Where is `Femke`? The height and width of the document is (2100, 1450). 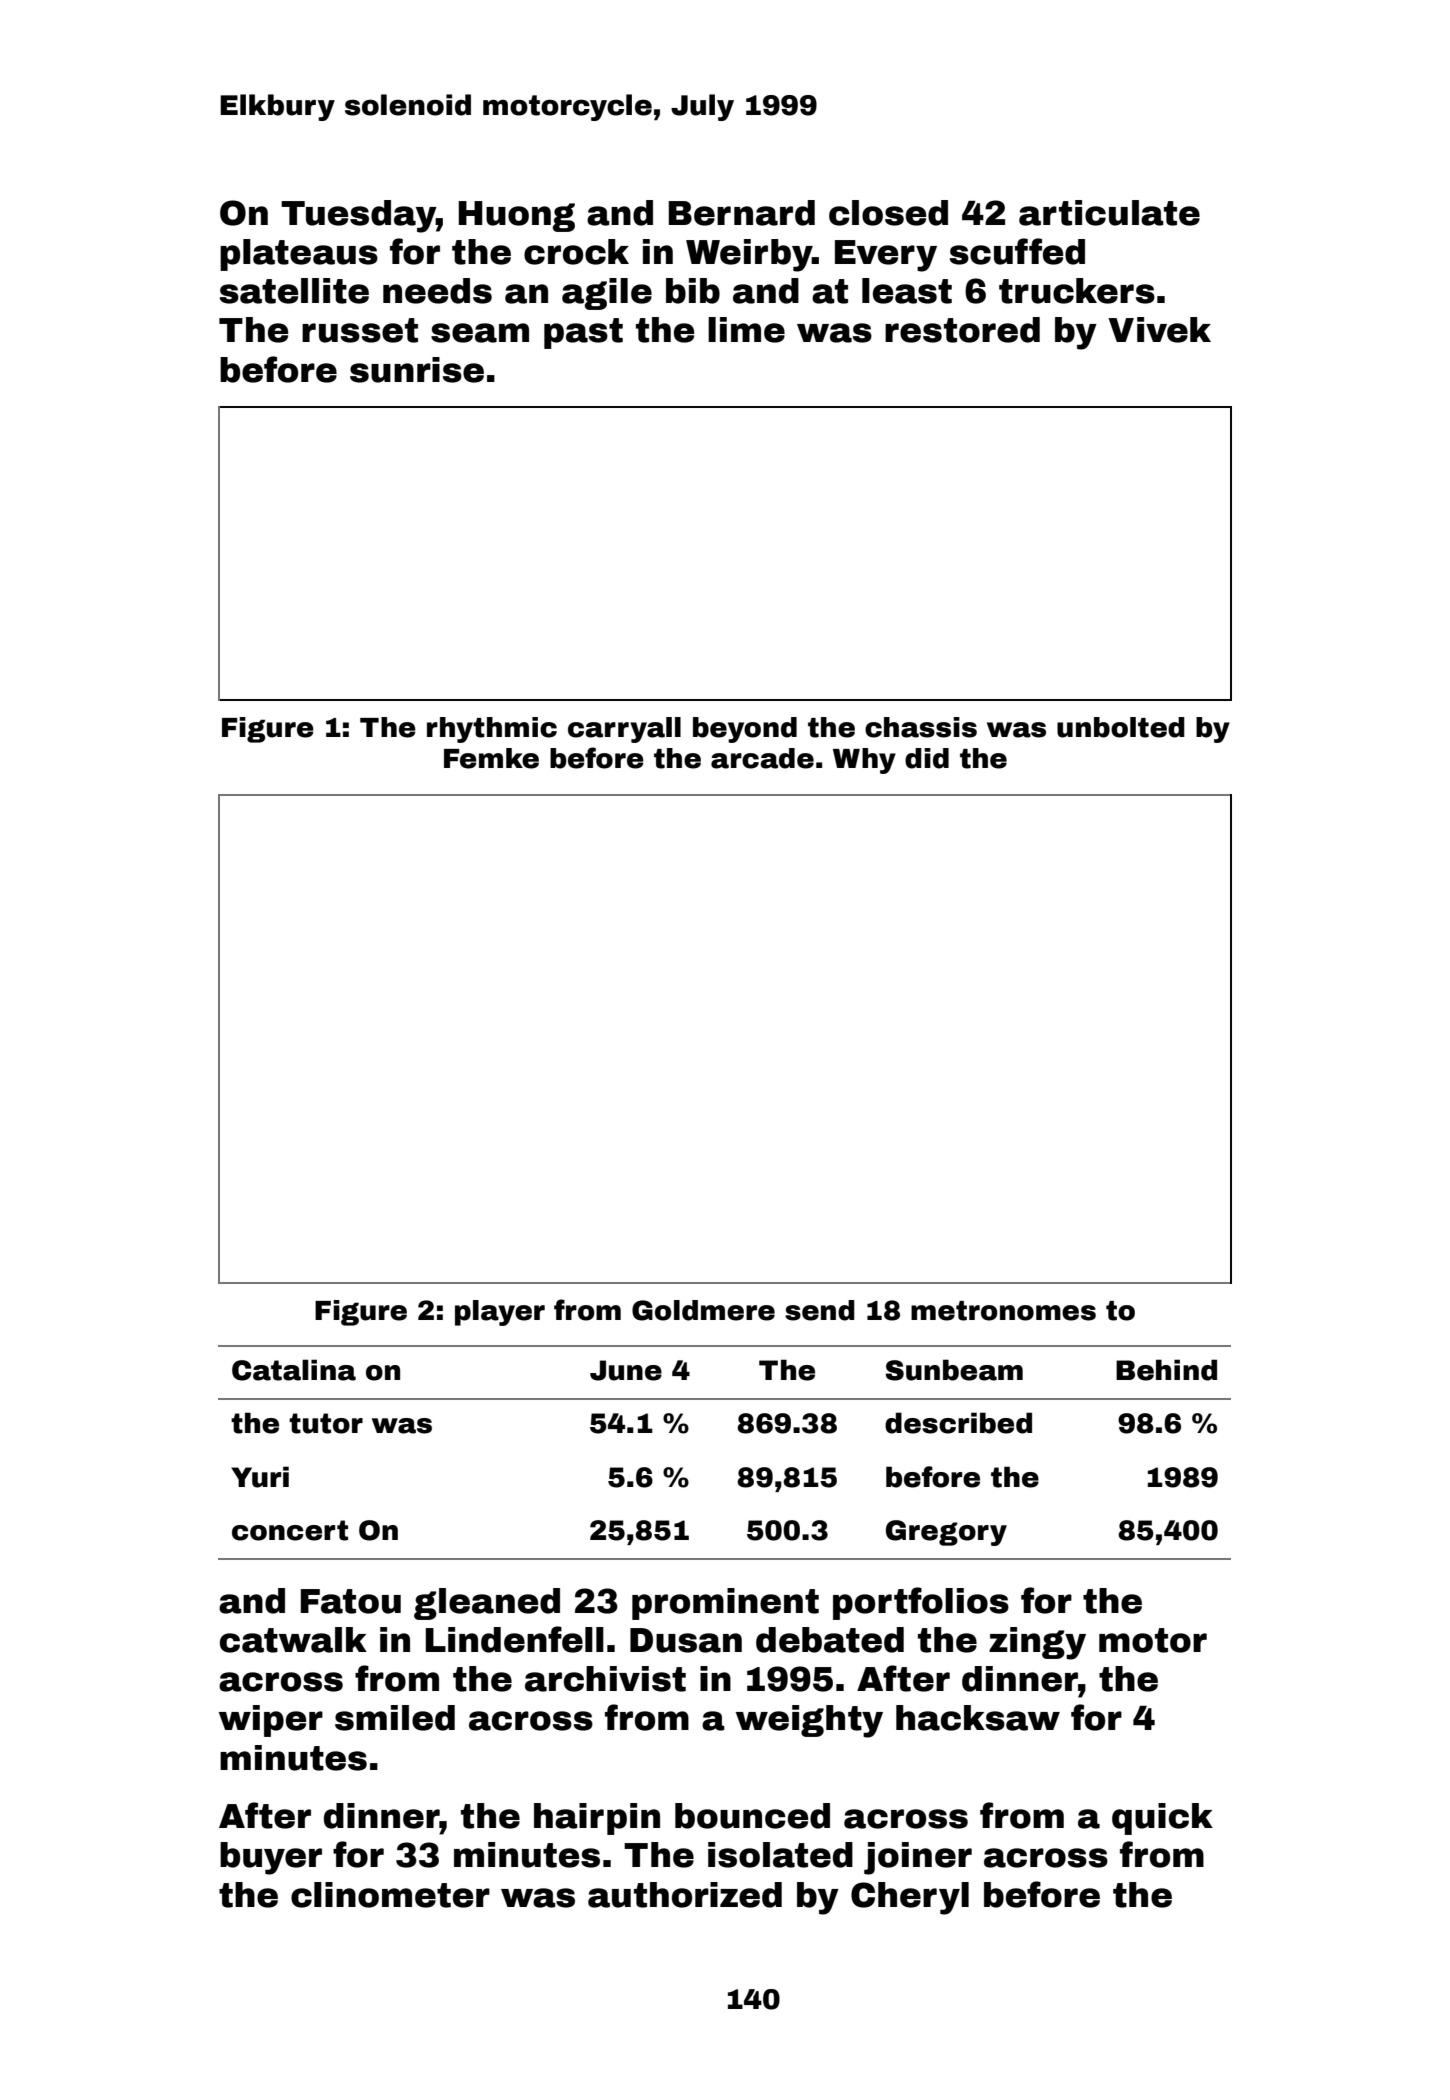 Femke is located at coordinates (491, 758).
